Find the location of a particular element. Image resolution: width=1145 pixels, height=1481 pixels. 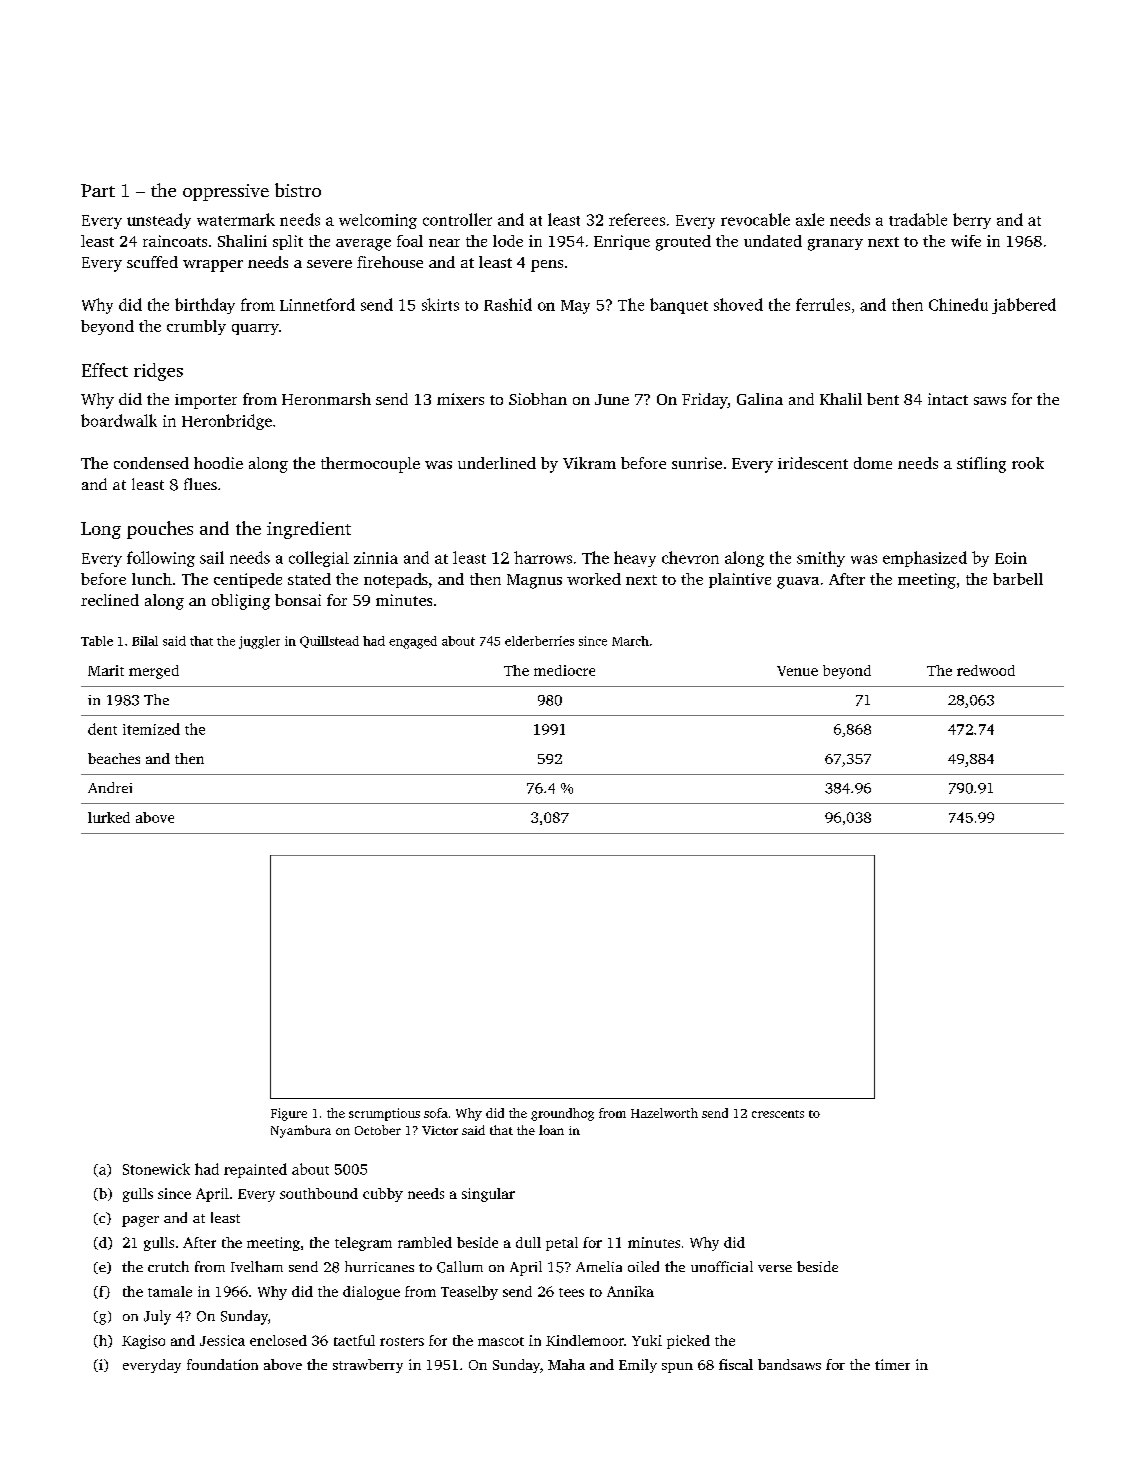

intact is located at coordinates (948, 399).
